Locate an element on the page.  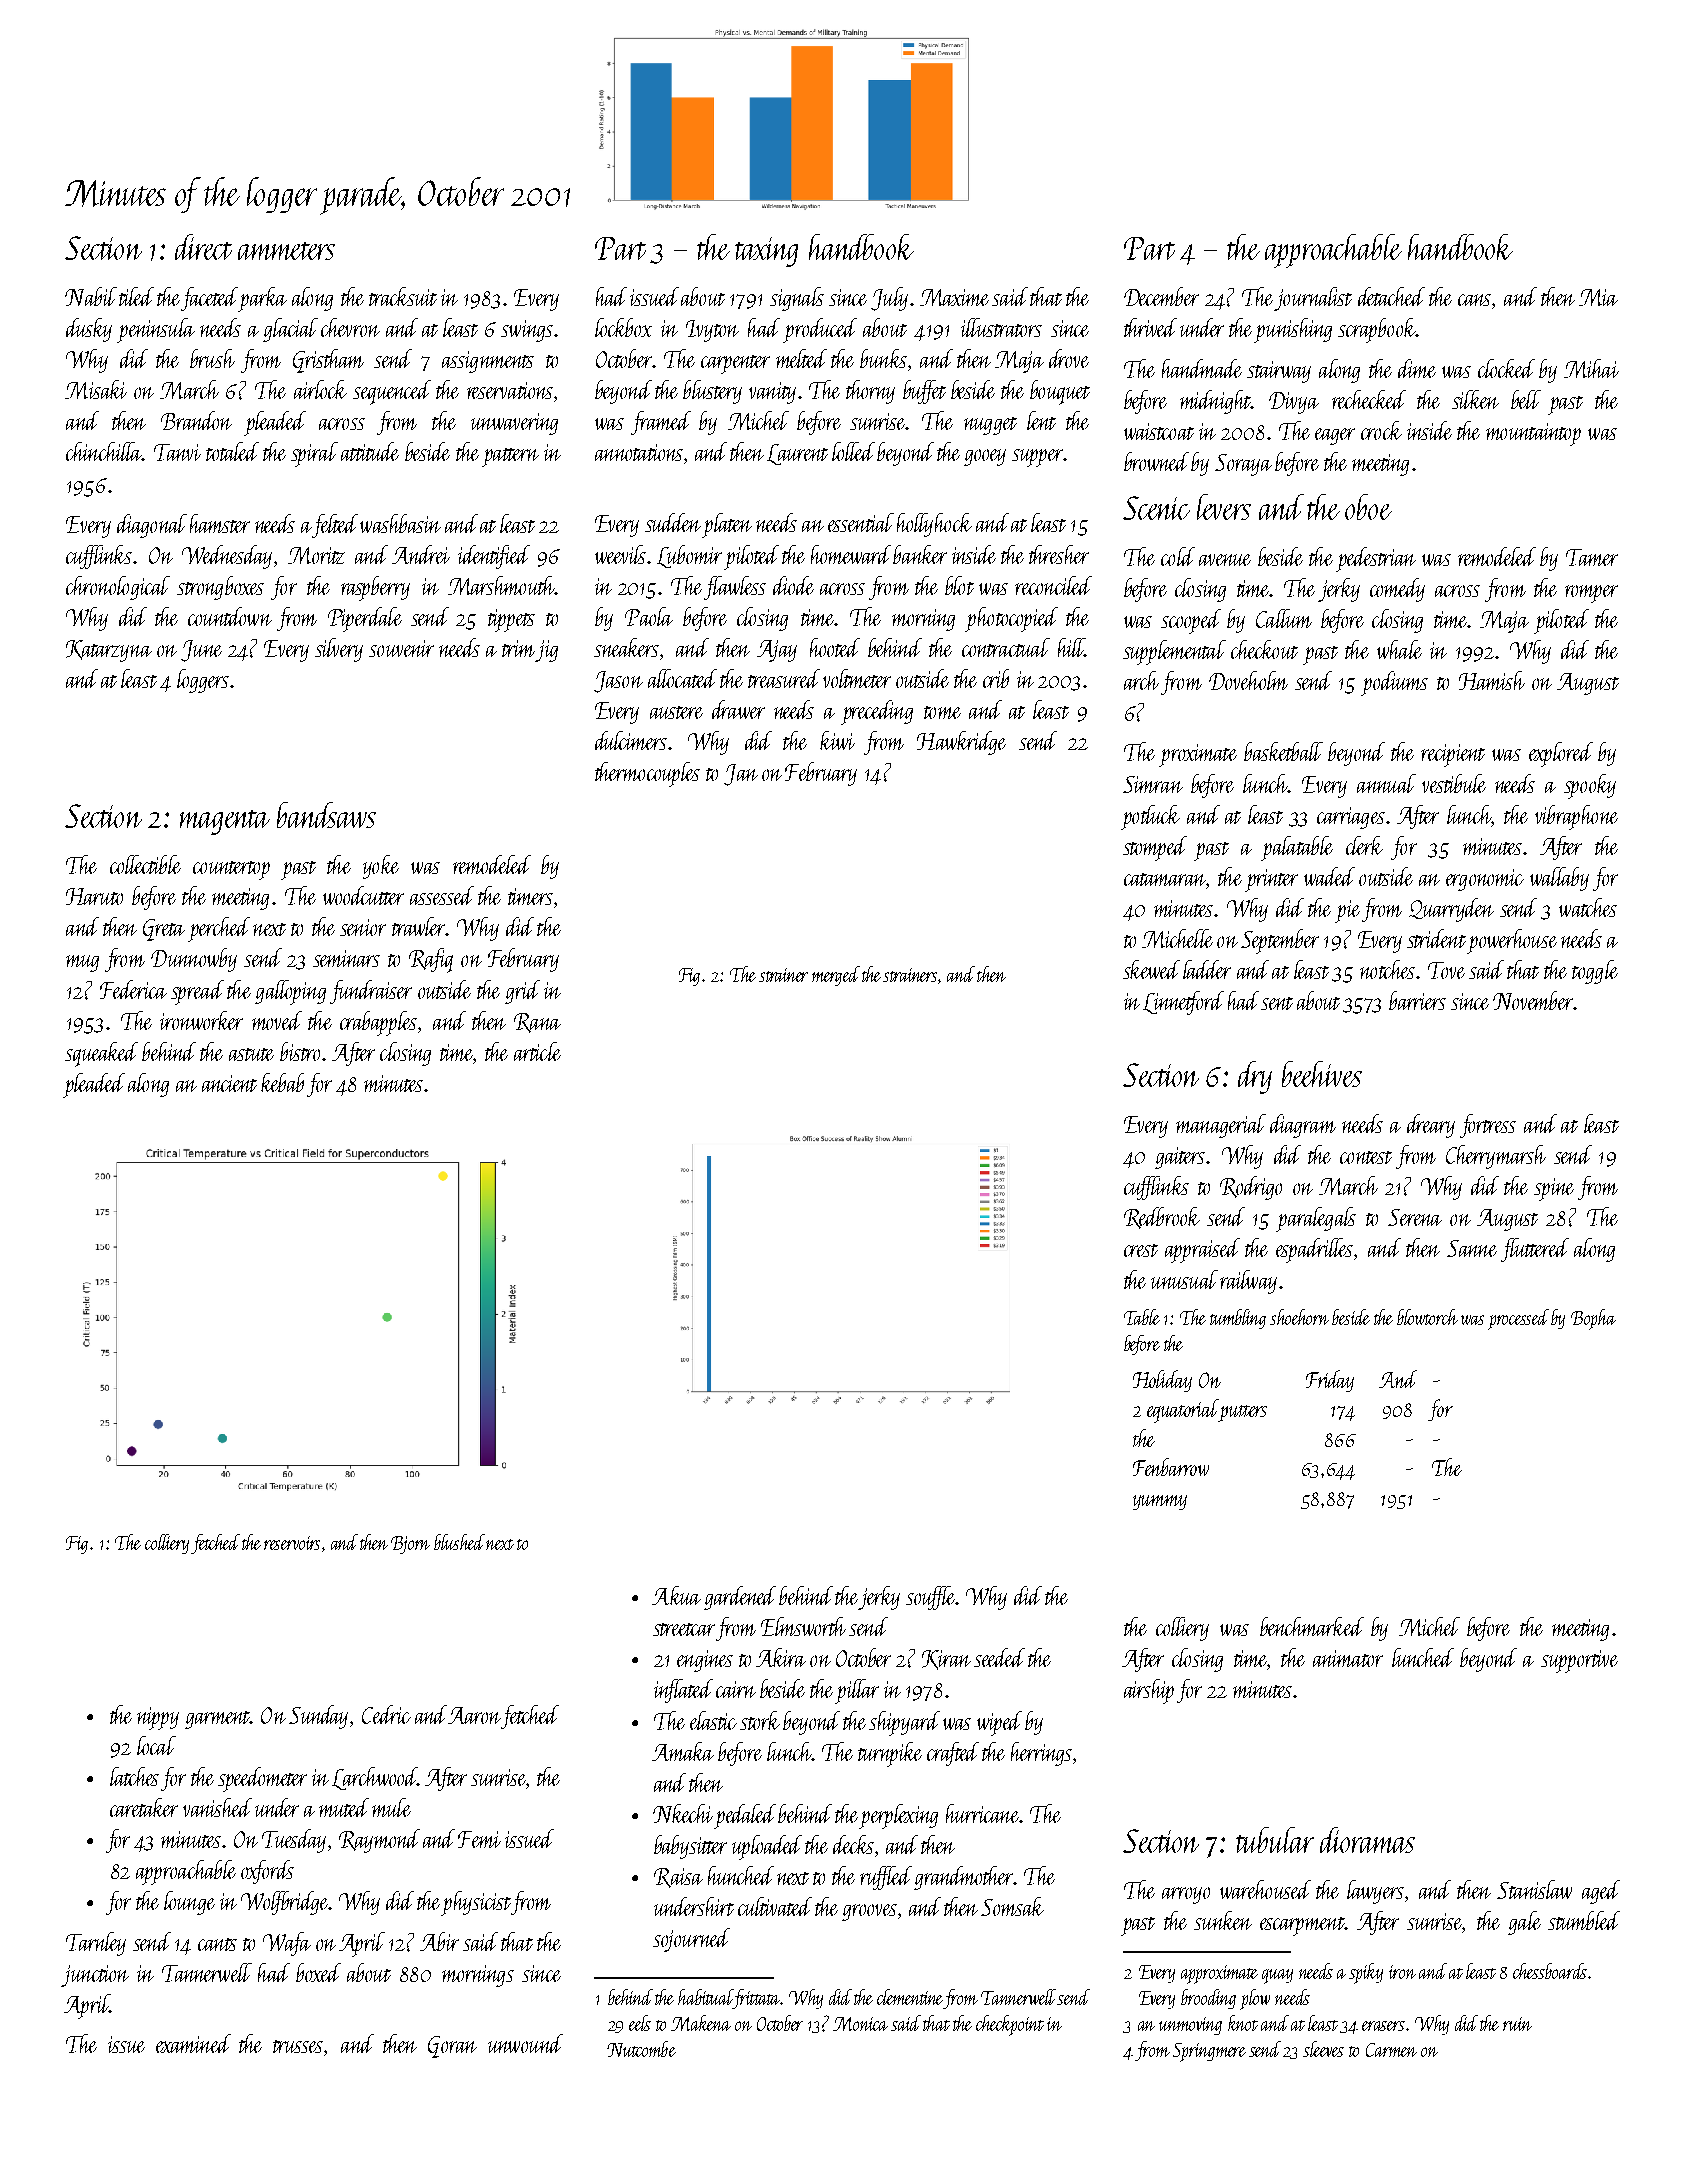
junction is located at coordinates (95, 1976).
